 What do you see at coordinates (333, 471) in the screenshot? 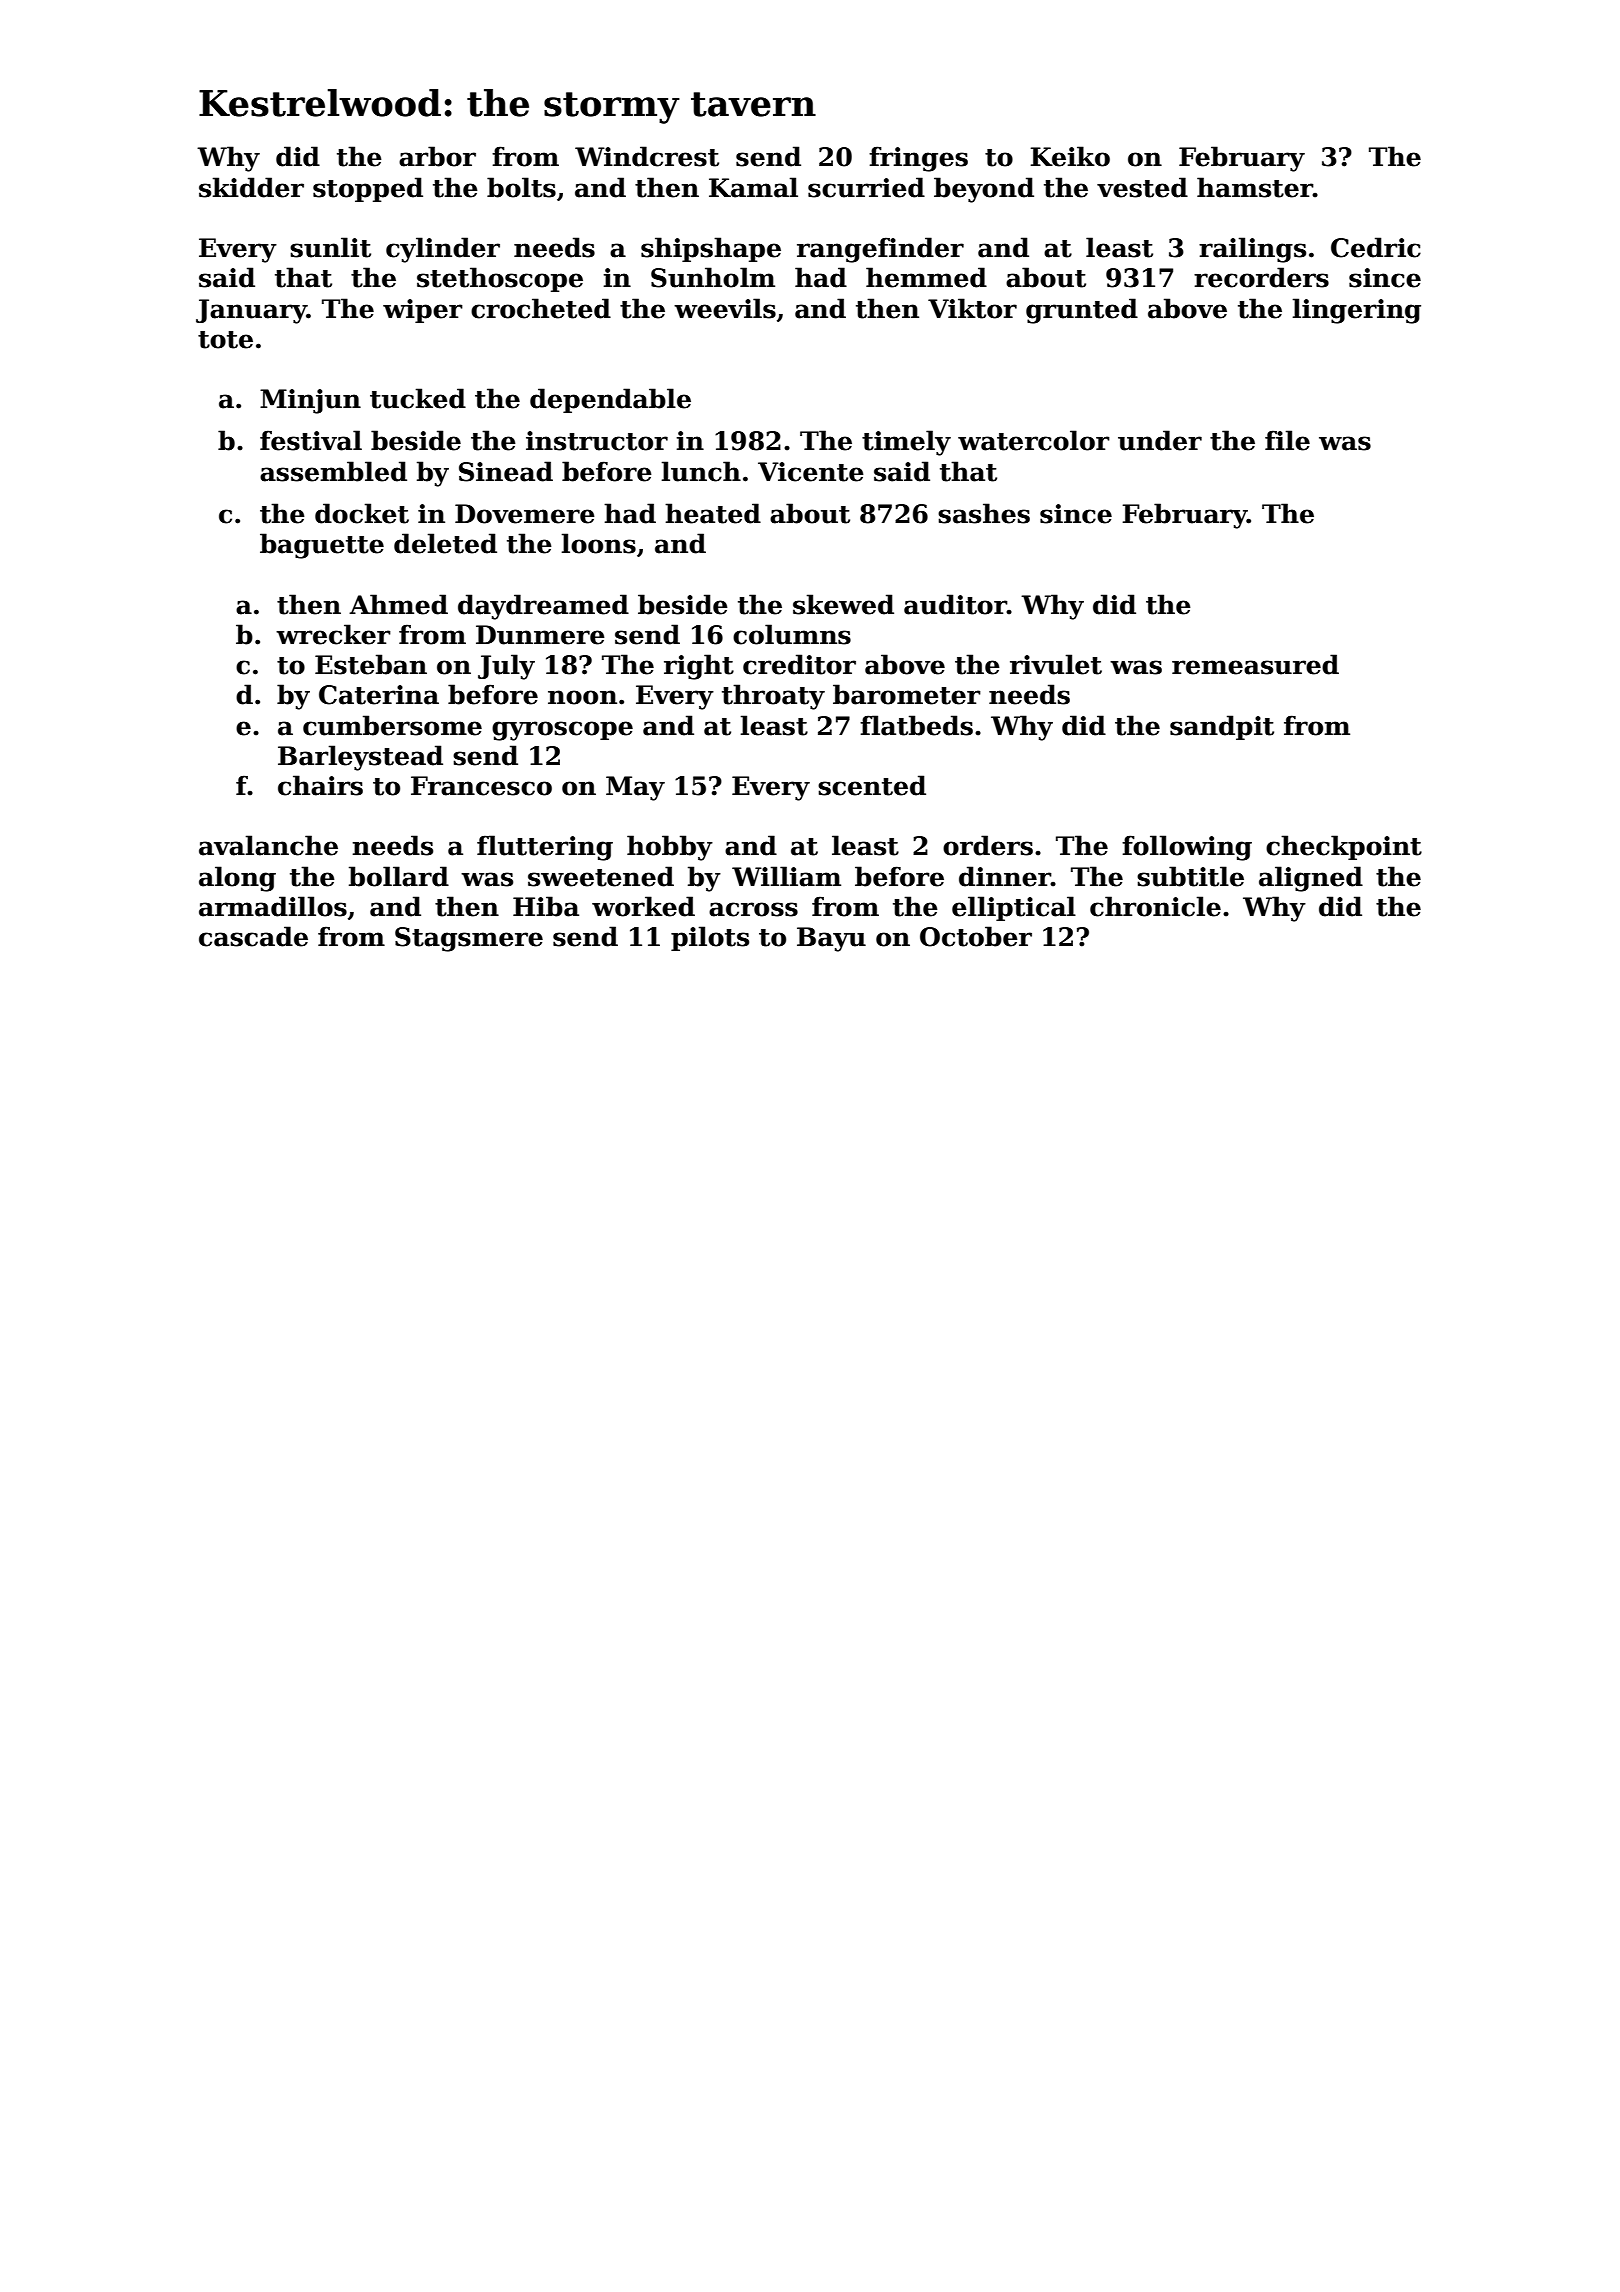
I see `assembled` at bounding box center [333, 471].
